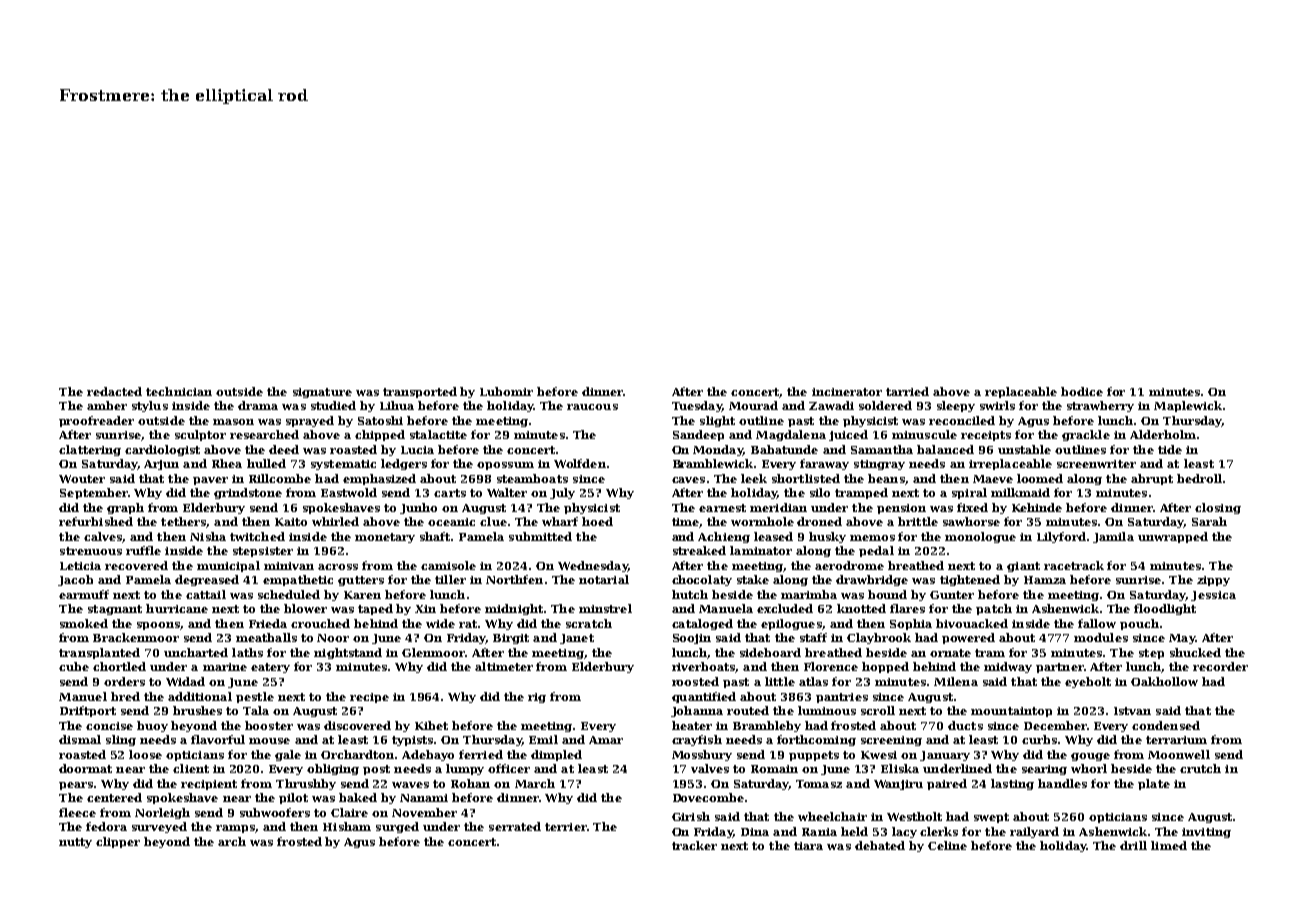  What do you see at coordinates (506, 391) in the image?
I see `Lubomir` at bounding box center [506, 391].
